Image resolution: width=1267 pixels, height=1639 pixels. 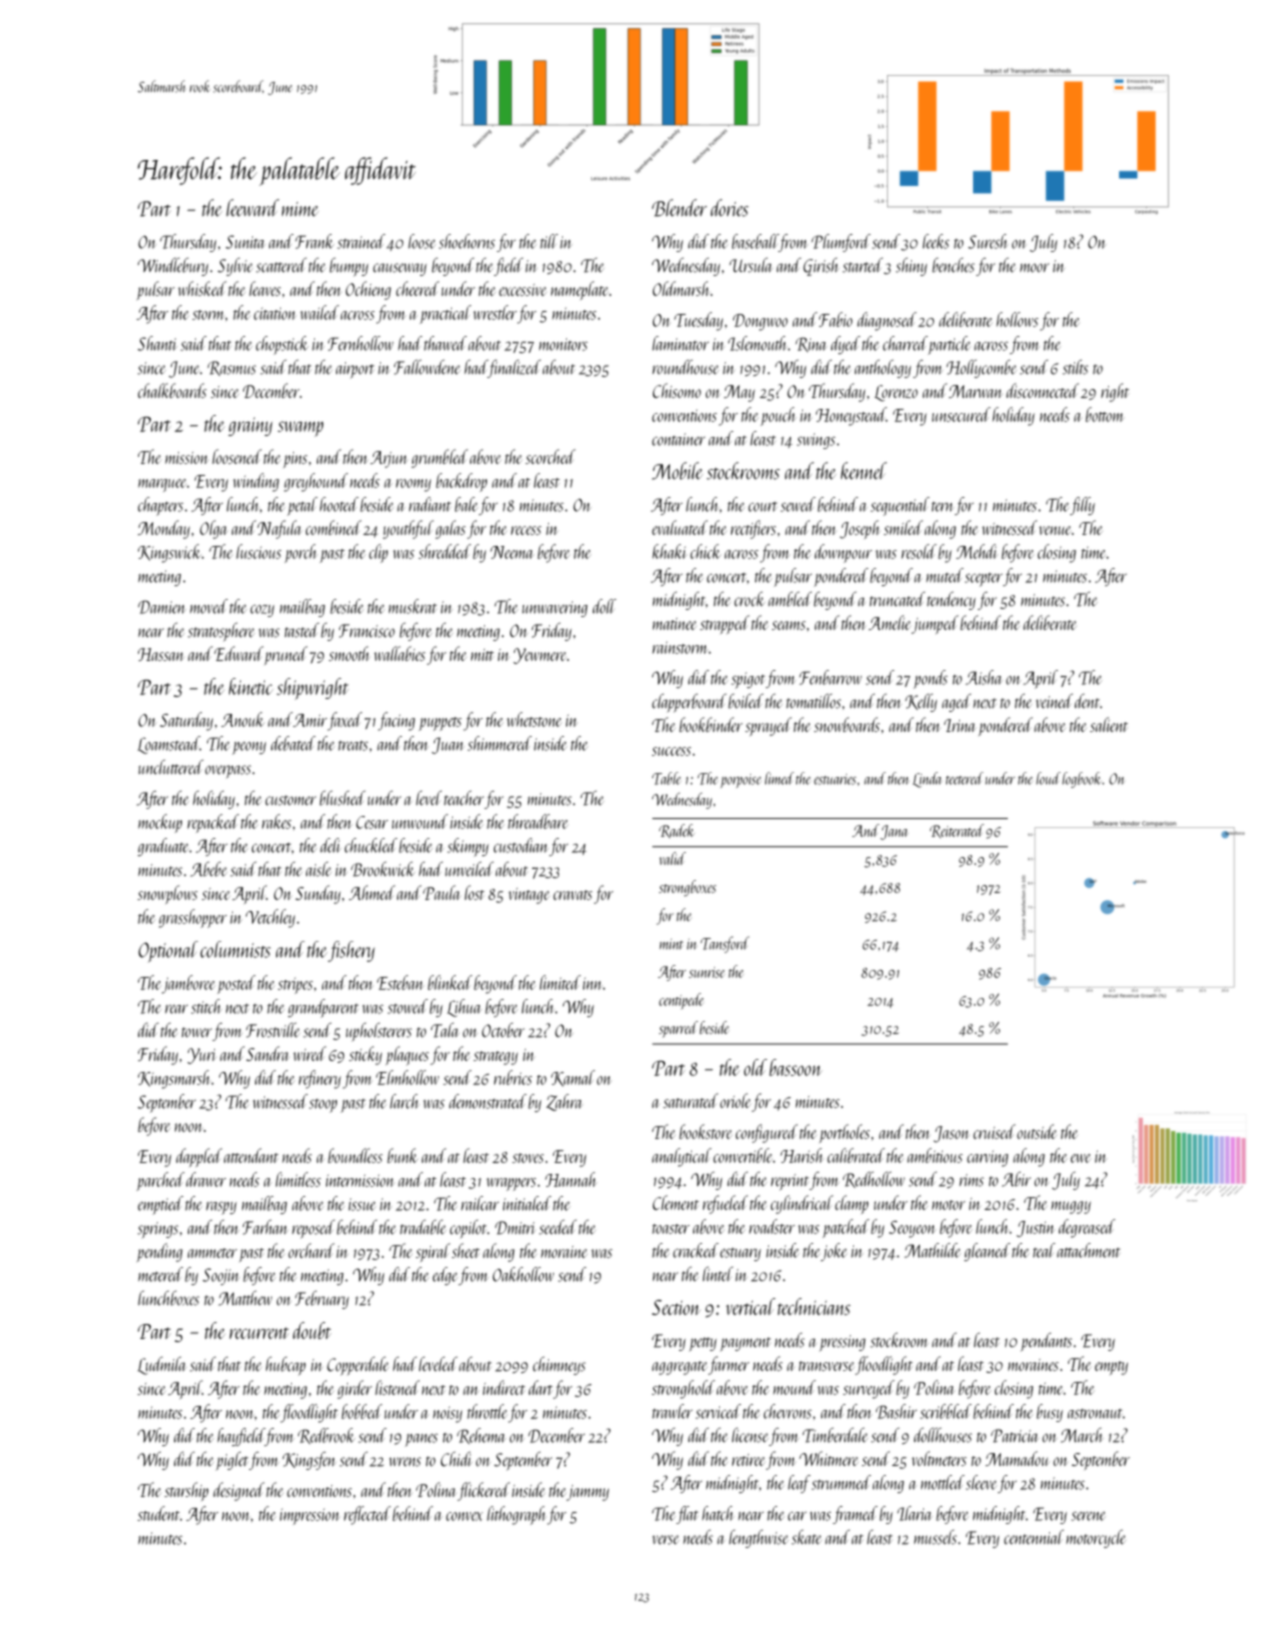 I want to click on Sandra, so click(x=267, y=1053).
